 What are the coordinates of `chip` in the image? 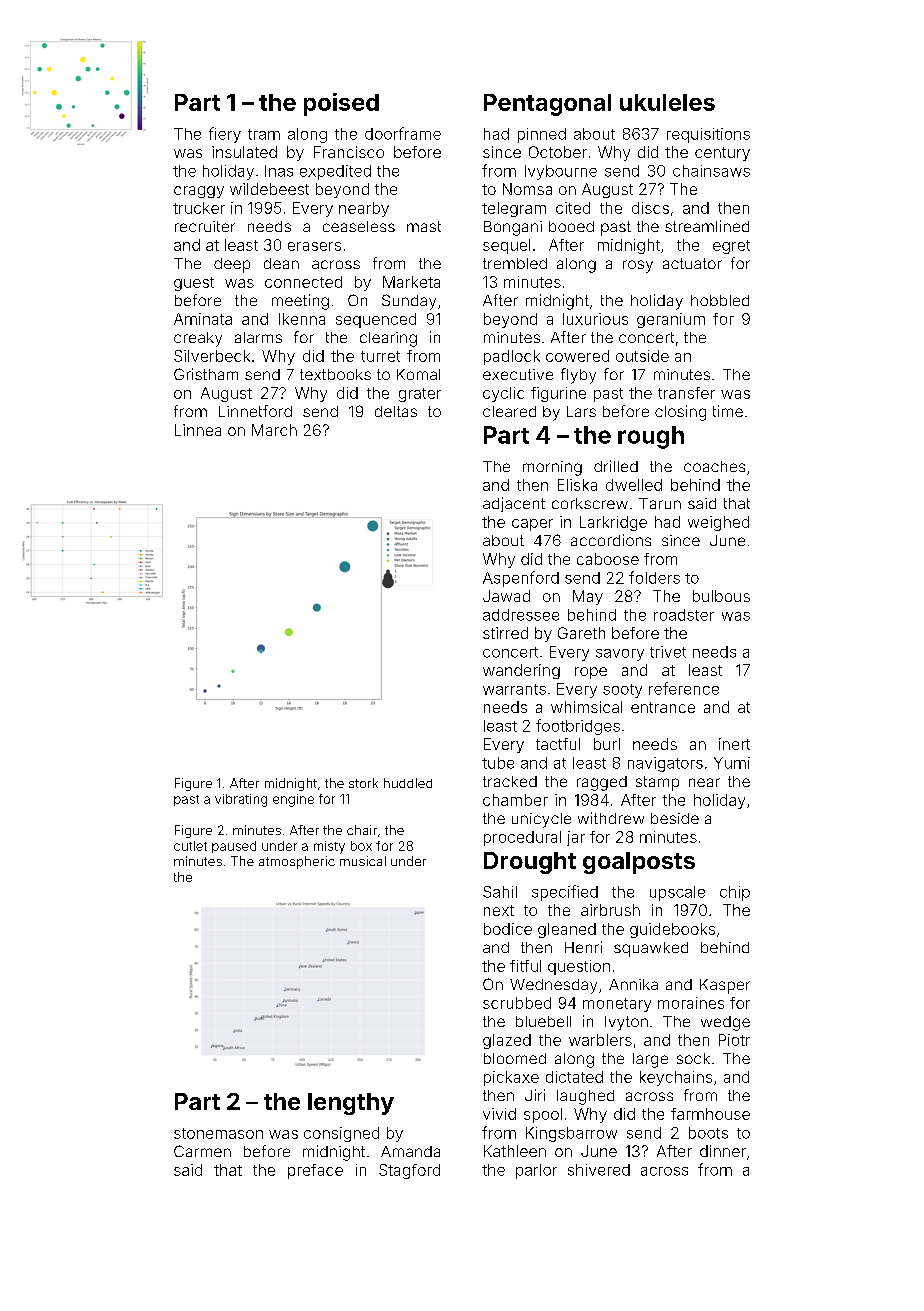 It's located at (735, 893).
